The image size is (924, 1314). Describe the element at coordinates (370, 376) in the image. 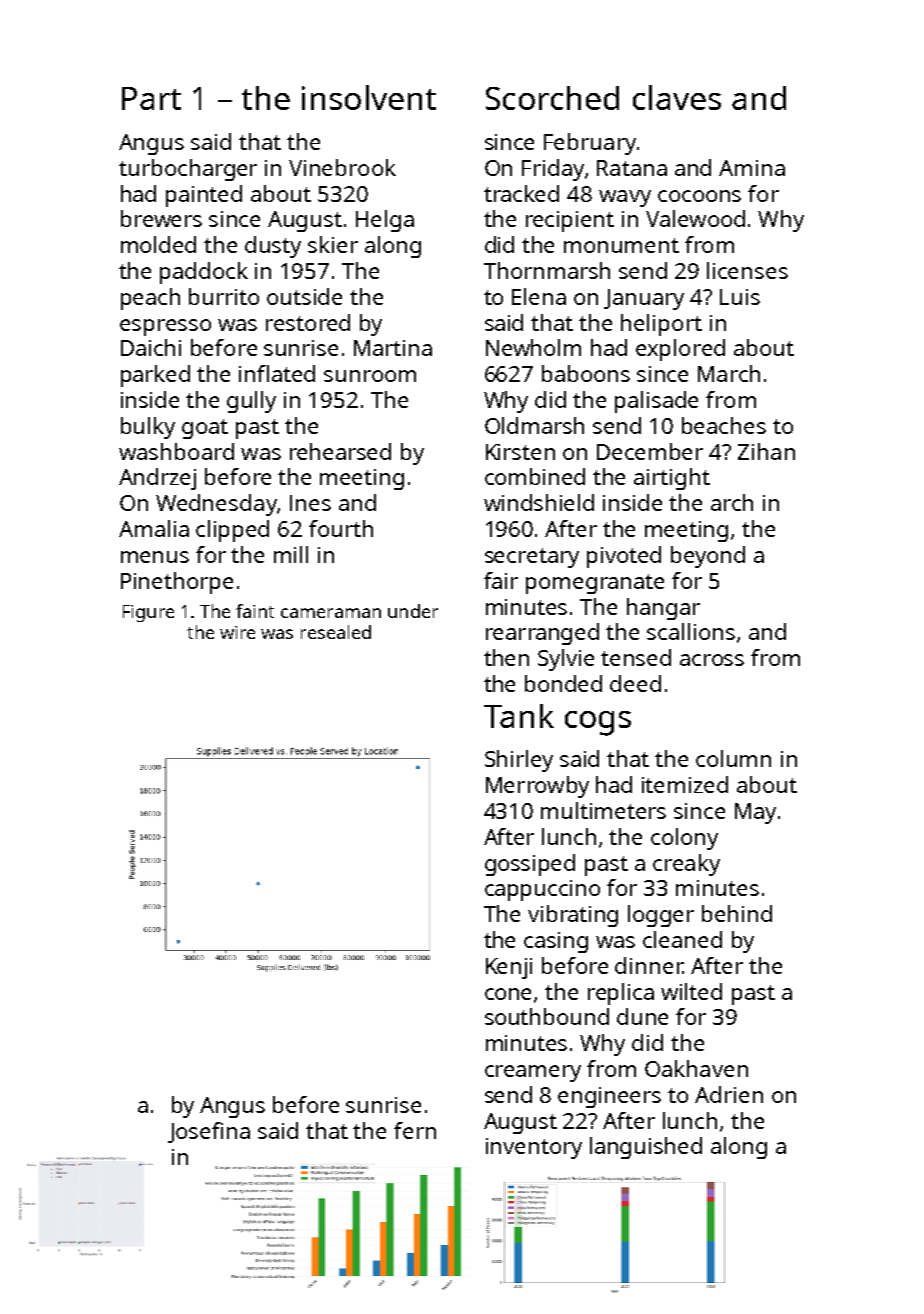

I see `sunroom` at that location.
